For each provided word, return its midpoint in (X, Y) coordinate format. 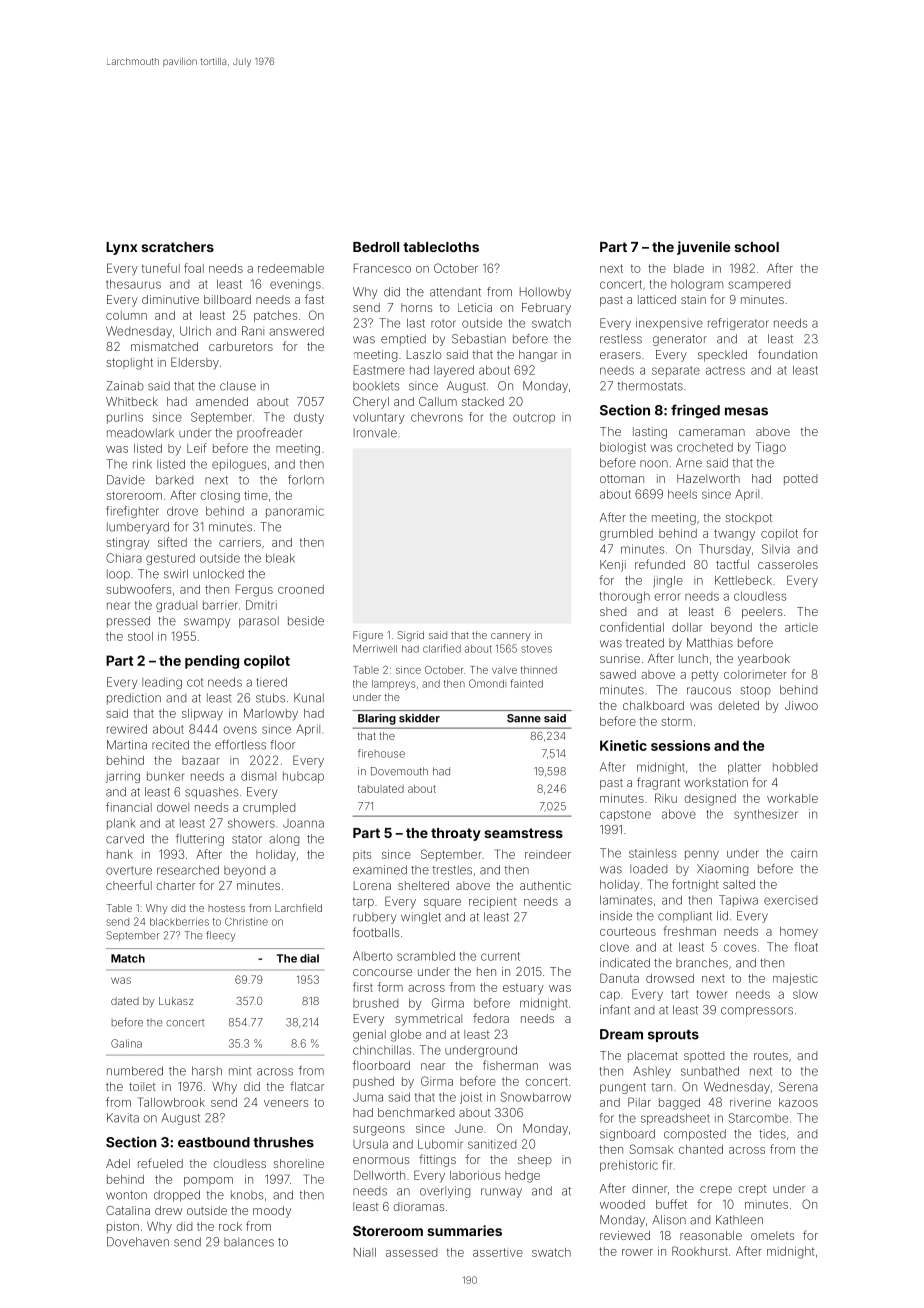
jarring (123, 777)
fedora (491, 1018)
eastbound (214, 1142)
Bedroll (376, 247)
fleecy (220, 936)
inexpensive (669, 324)
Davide (126, 480)
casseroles (788, 564)
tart (680, 994)
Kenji (613, 566)
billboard (227, 299)
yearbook (764, 660)
